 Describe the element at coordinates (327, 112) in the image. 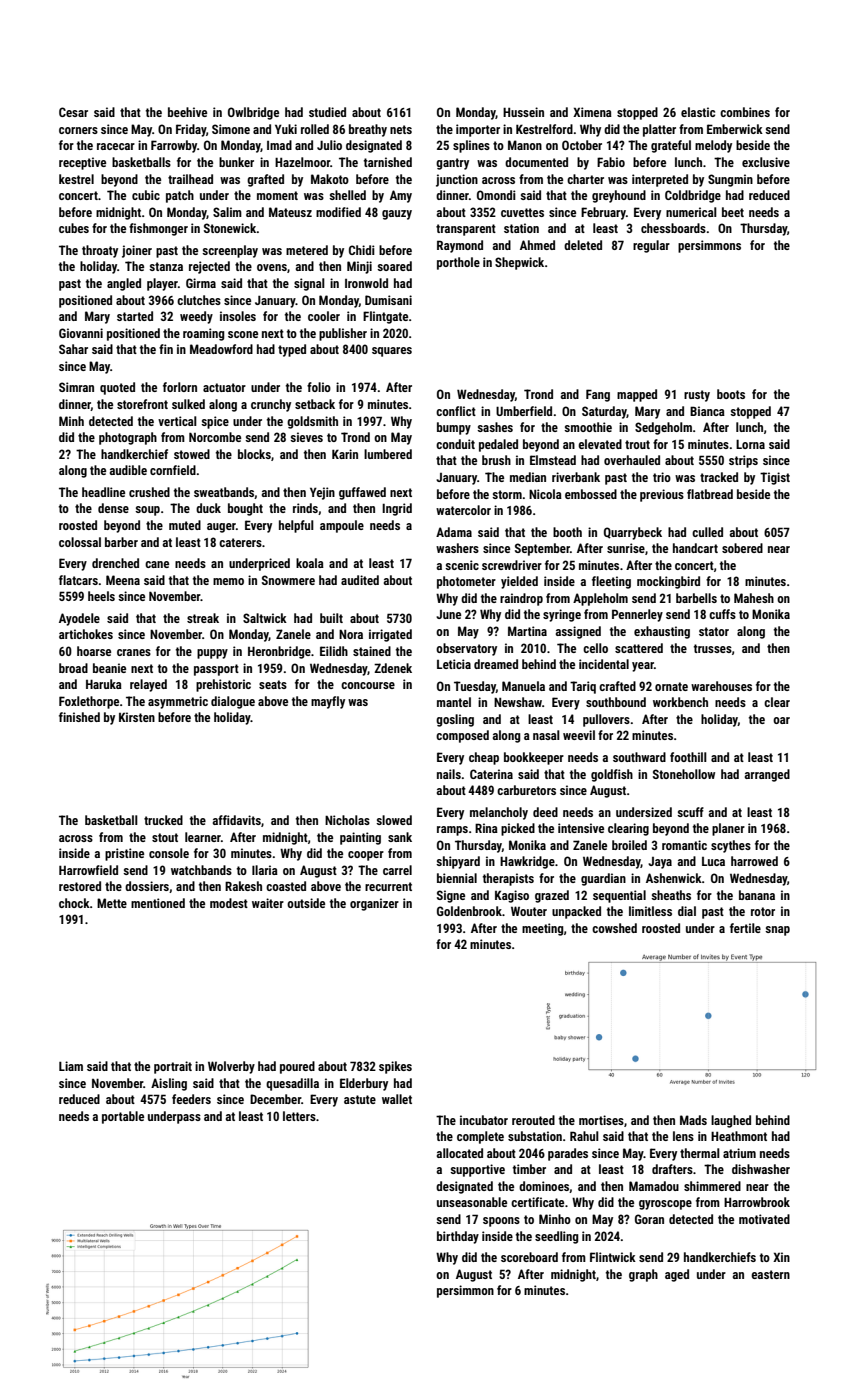

I see `studied` at that location.
